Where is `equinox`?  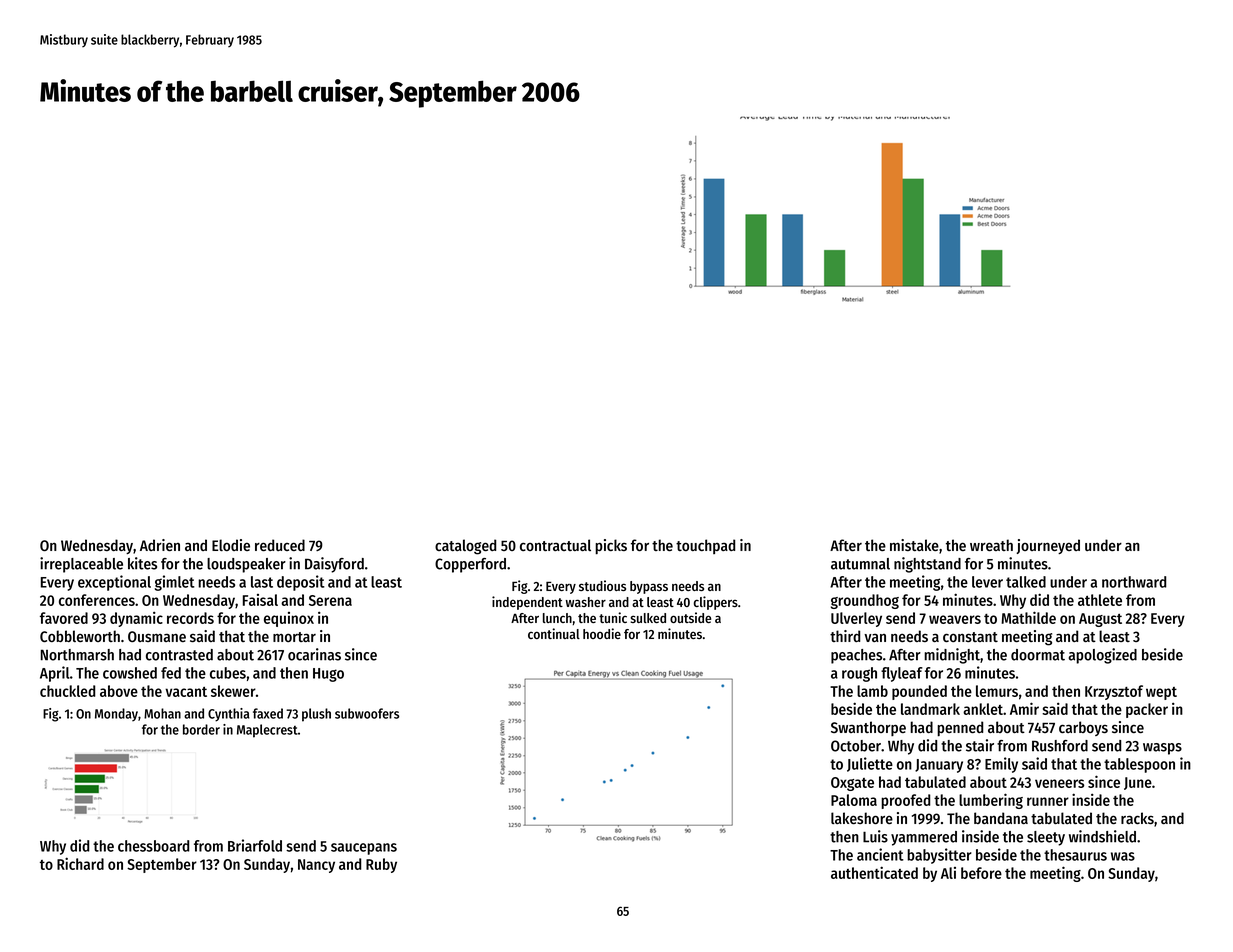
equinox is located at coordinates (289, 619).
